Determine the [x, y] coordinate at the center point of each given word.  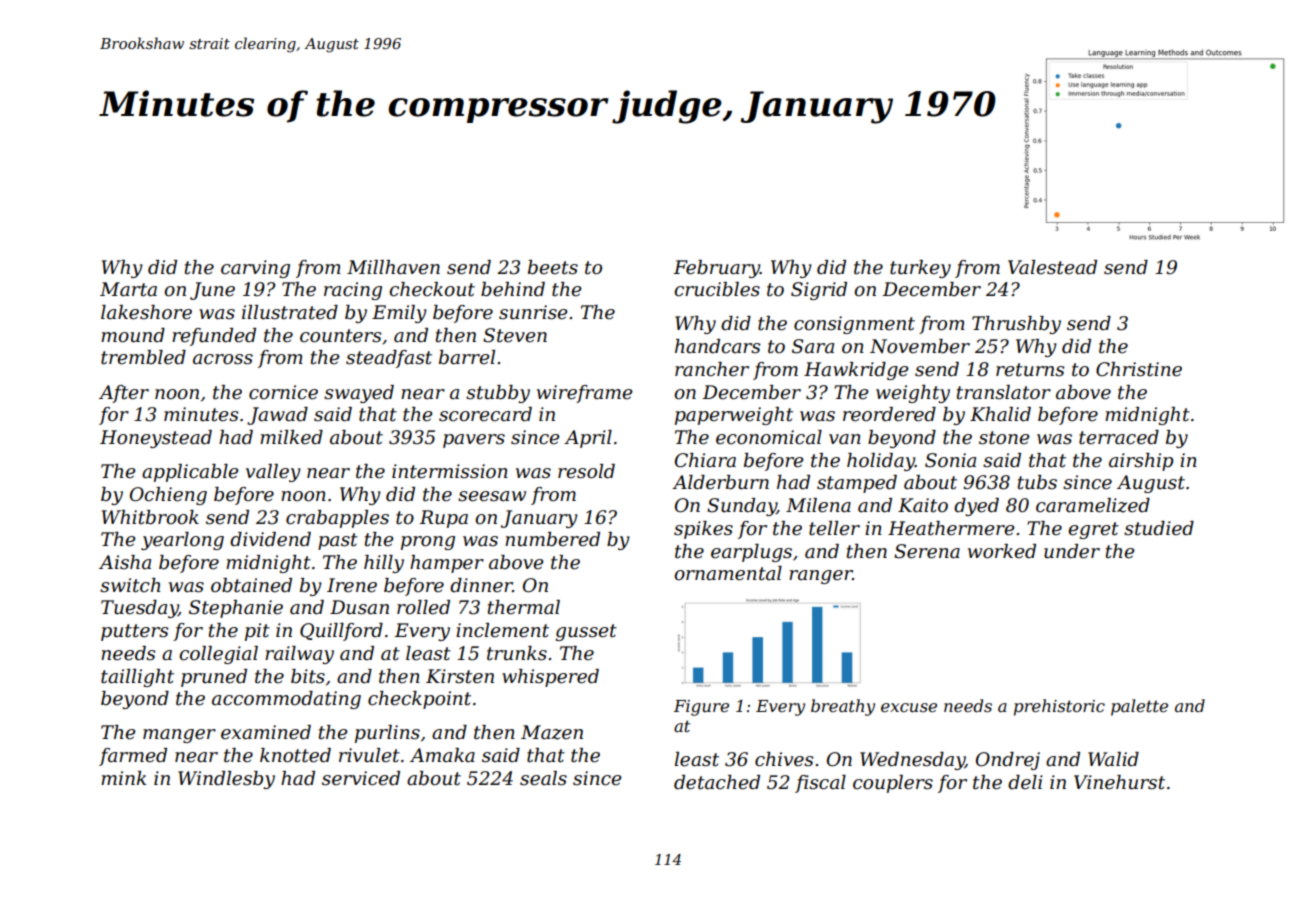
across [223, 359]
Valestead [1052, 267]
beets [553, 267]
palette [1139, 707]
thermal [524, 607]
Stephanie [236, 609]
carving [255, 269]
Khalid [1000, 414]
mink [123, 778]
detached [717, 782]
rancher [712, 369]
